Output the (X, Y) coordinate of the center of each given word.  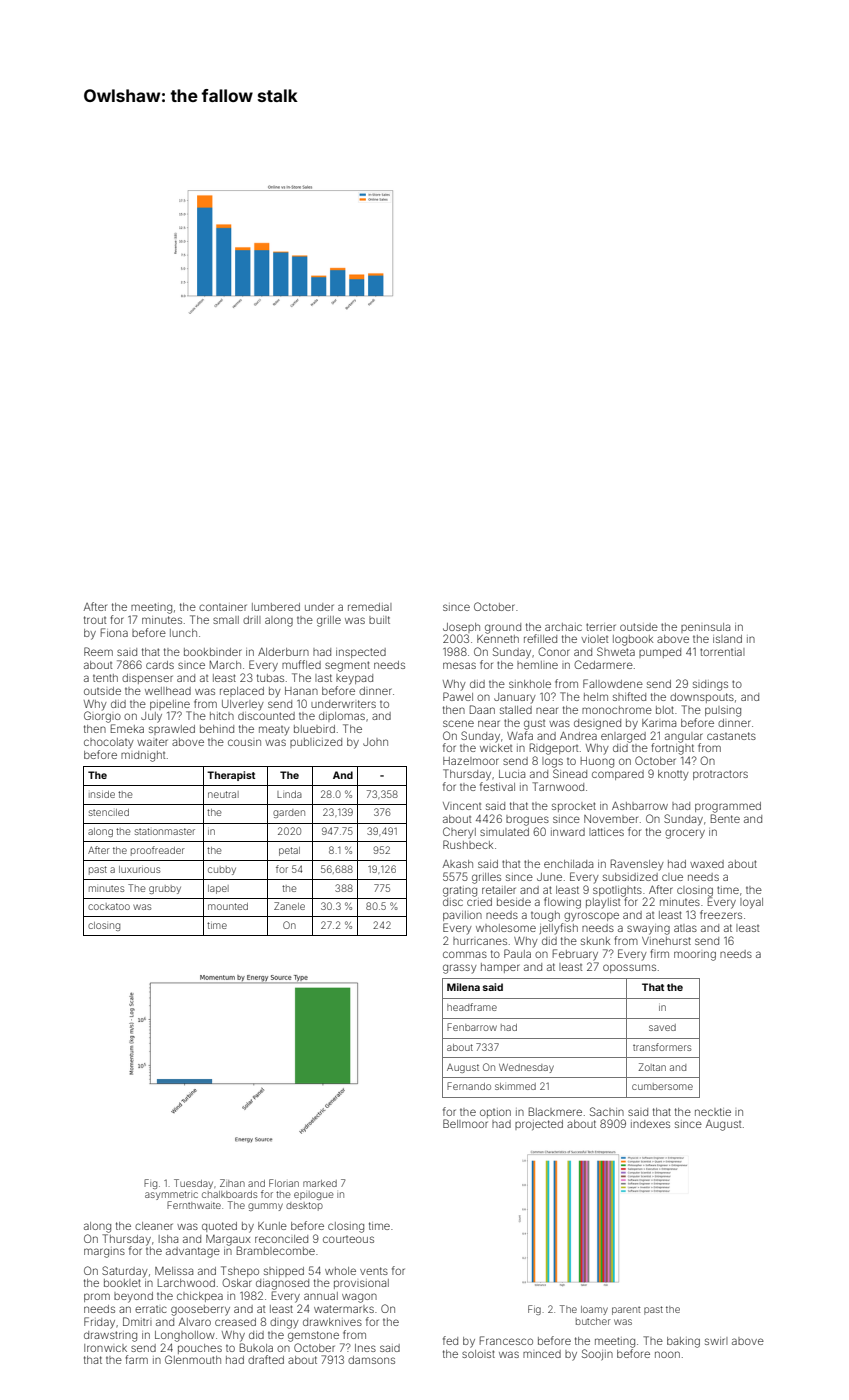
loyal (751, 903)
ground (503, 628)
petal (289, 851)
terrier (601, 627)
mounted (228, 906)
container (223, 607)
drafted (266, 1359)
